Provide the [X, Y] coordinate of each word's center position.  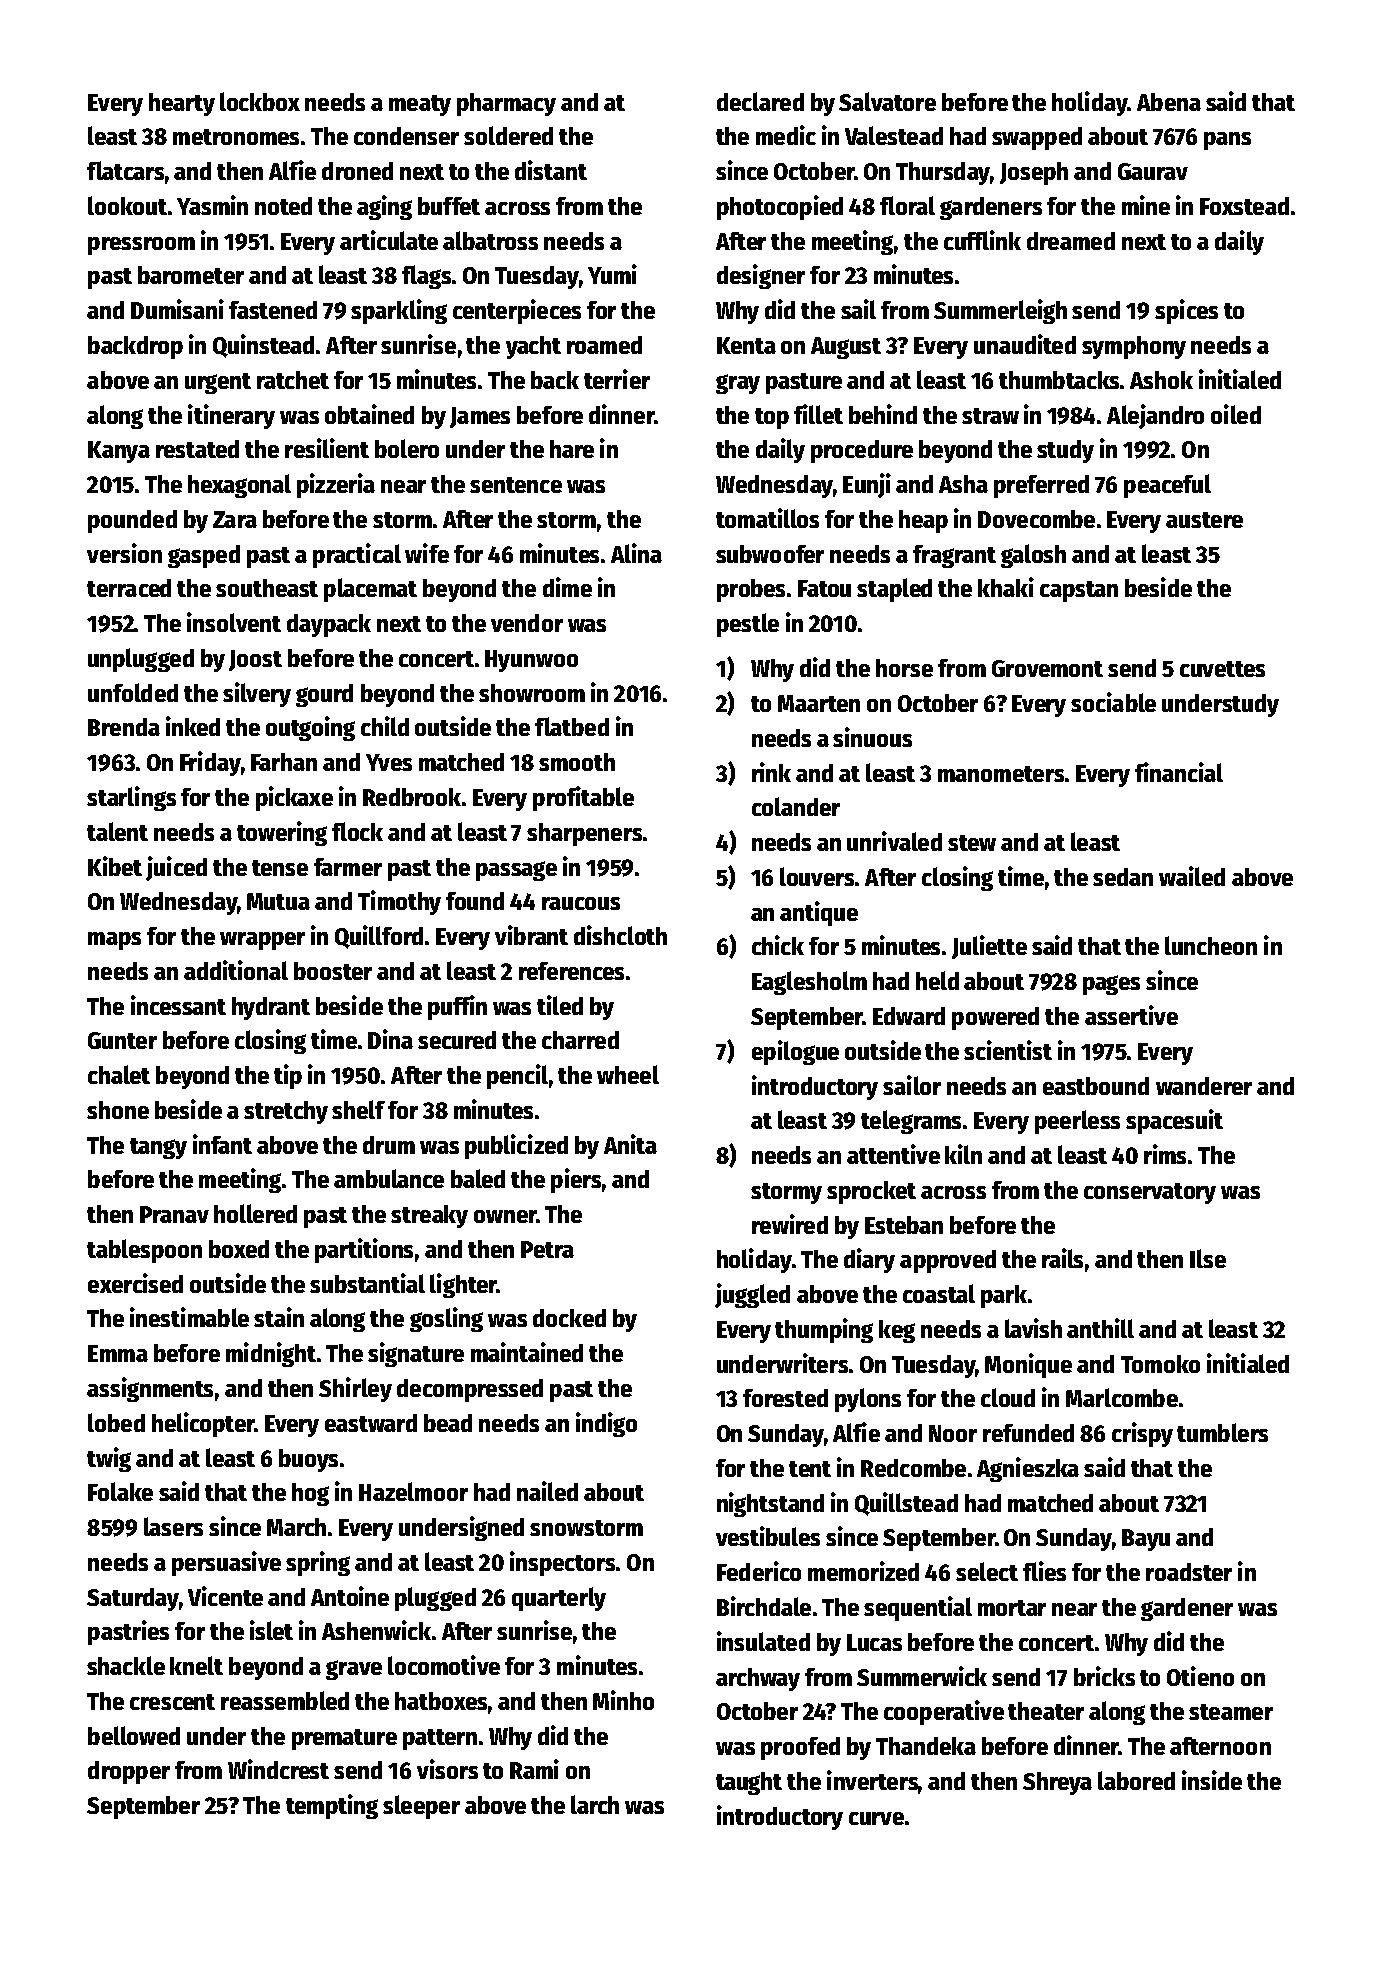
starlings [131, 798]
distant [551, 170]
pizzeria [336, 485]
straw [990, 416]
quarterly [559, 1599]
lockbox [260, 101]
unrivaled [894, 841]
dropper [129, 1772]
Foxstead [1244, 206]
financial [1179, 772]
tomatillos [767, 518]
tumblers [1222, 1432]
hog [310, 1494]
